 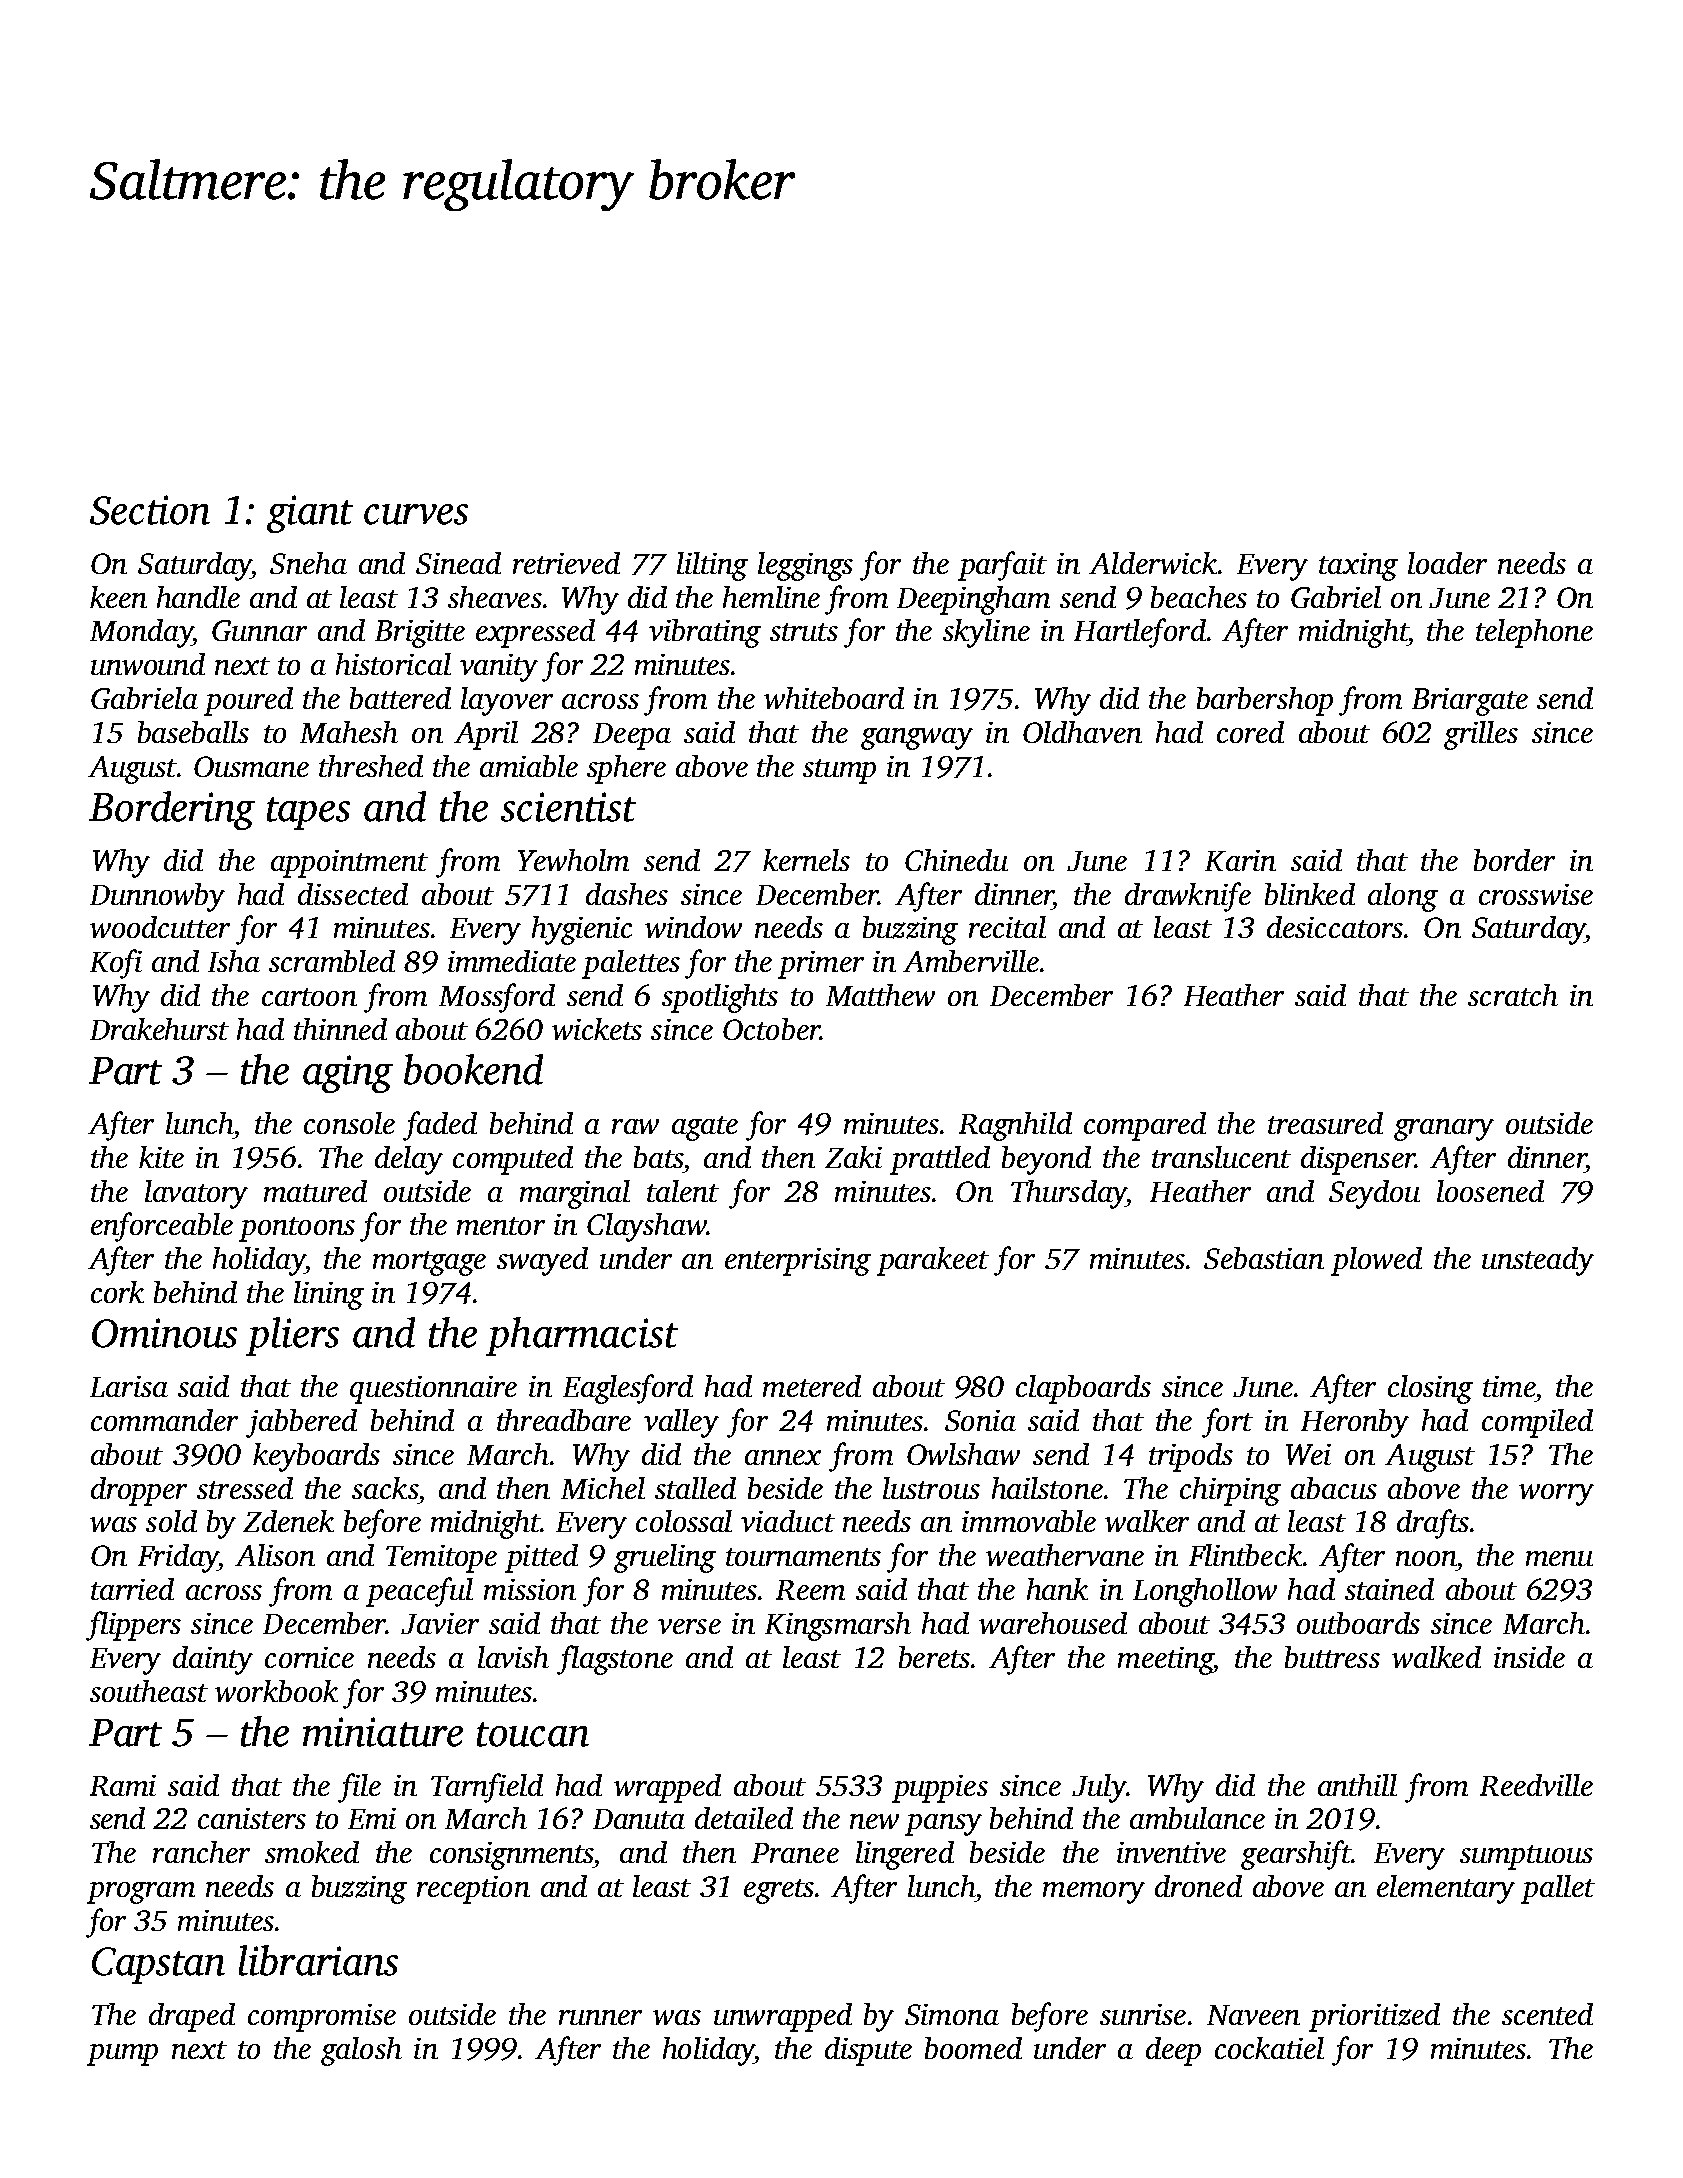 I want to click on curves, so click(x=416, y=514).
